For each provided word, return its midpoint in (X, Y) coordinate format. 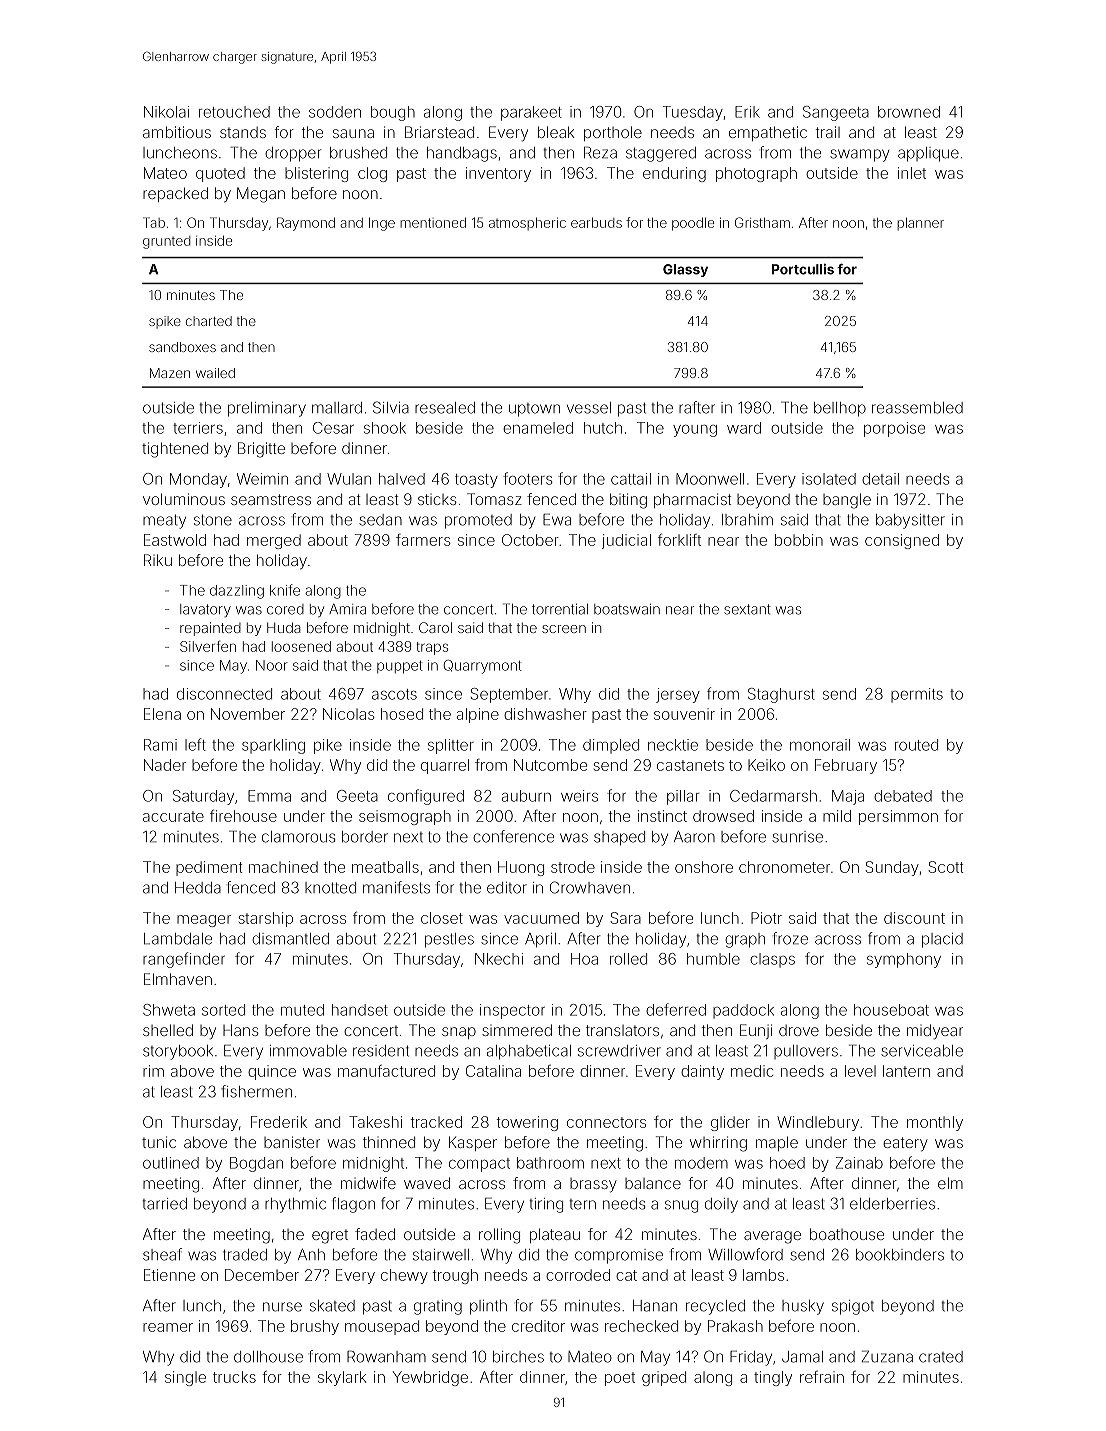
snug (681, 1206)
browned (909, 112)
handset (360, 1010)
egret (330, 1236)
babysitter (910, 521)
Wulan (349, 479)
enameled (538, 428)
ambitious (177, 132)
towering (527, 1123)
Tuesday (693, 113)
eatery (905, 1144)
